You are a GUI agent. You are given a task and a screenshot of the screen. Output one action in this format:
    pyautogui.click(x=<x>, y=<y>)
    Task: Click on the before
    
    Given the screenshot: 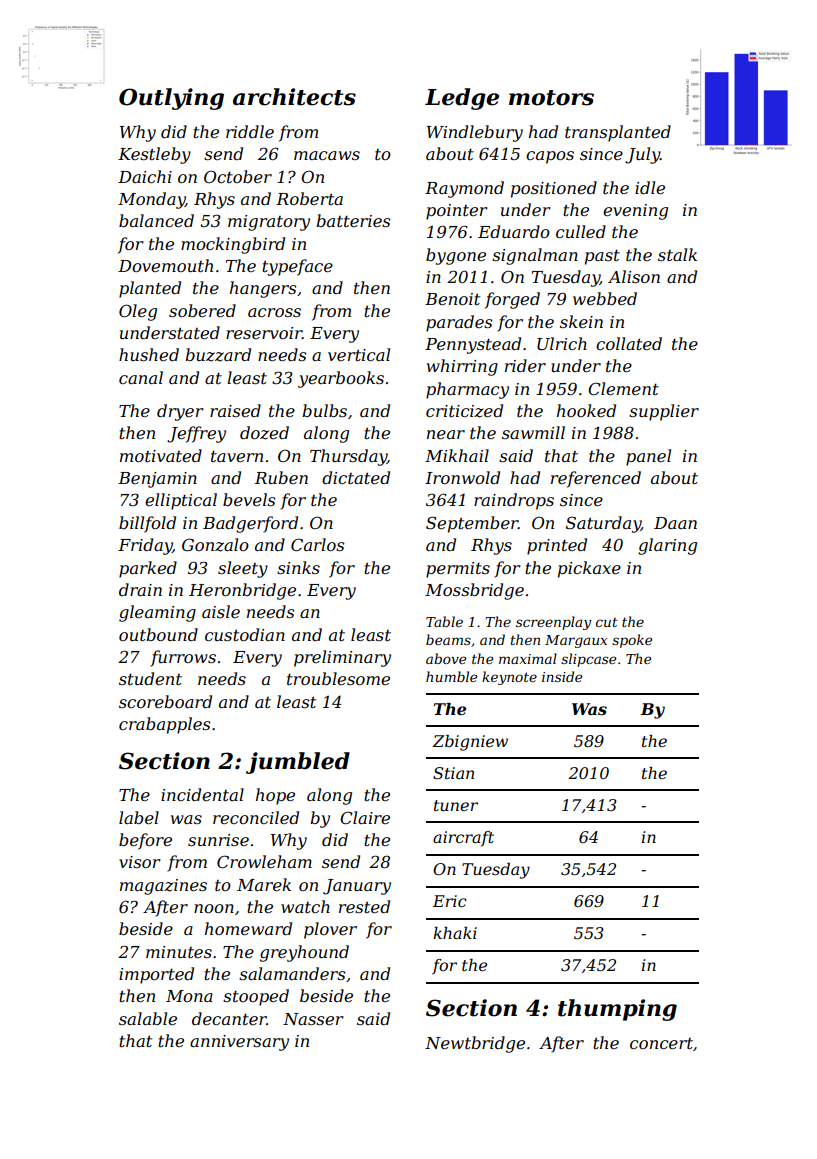 What is the action you would take?
    pyautogui.click(x=145, y=841)
